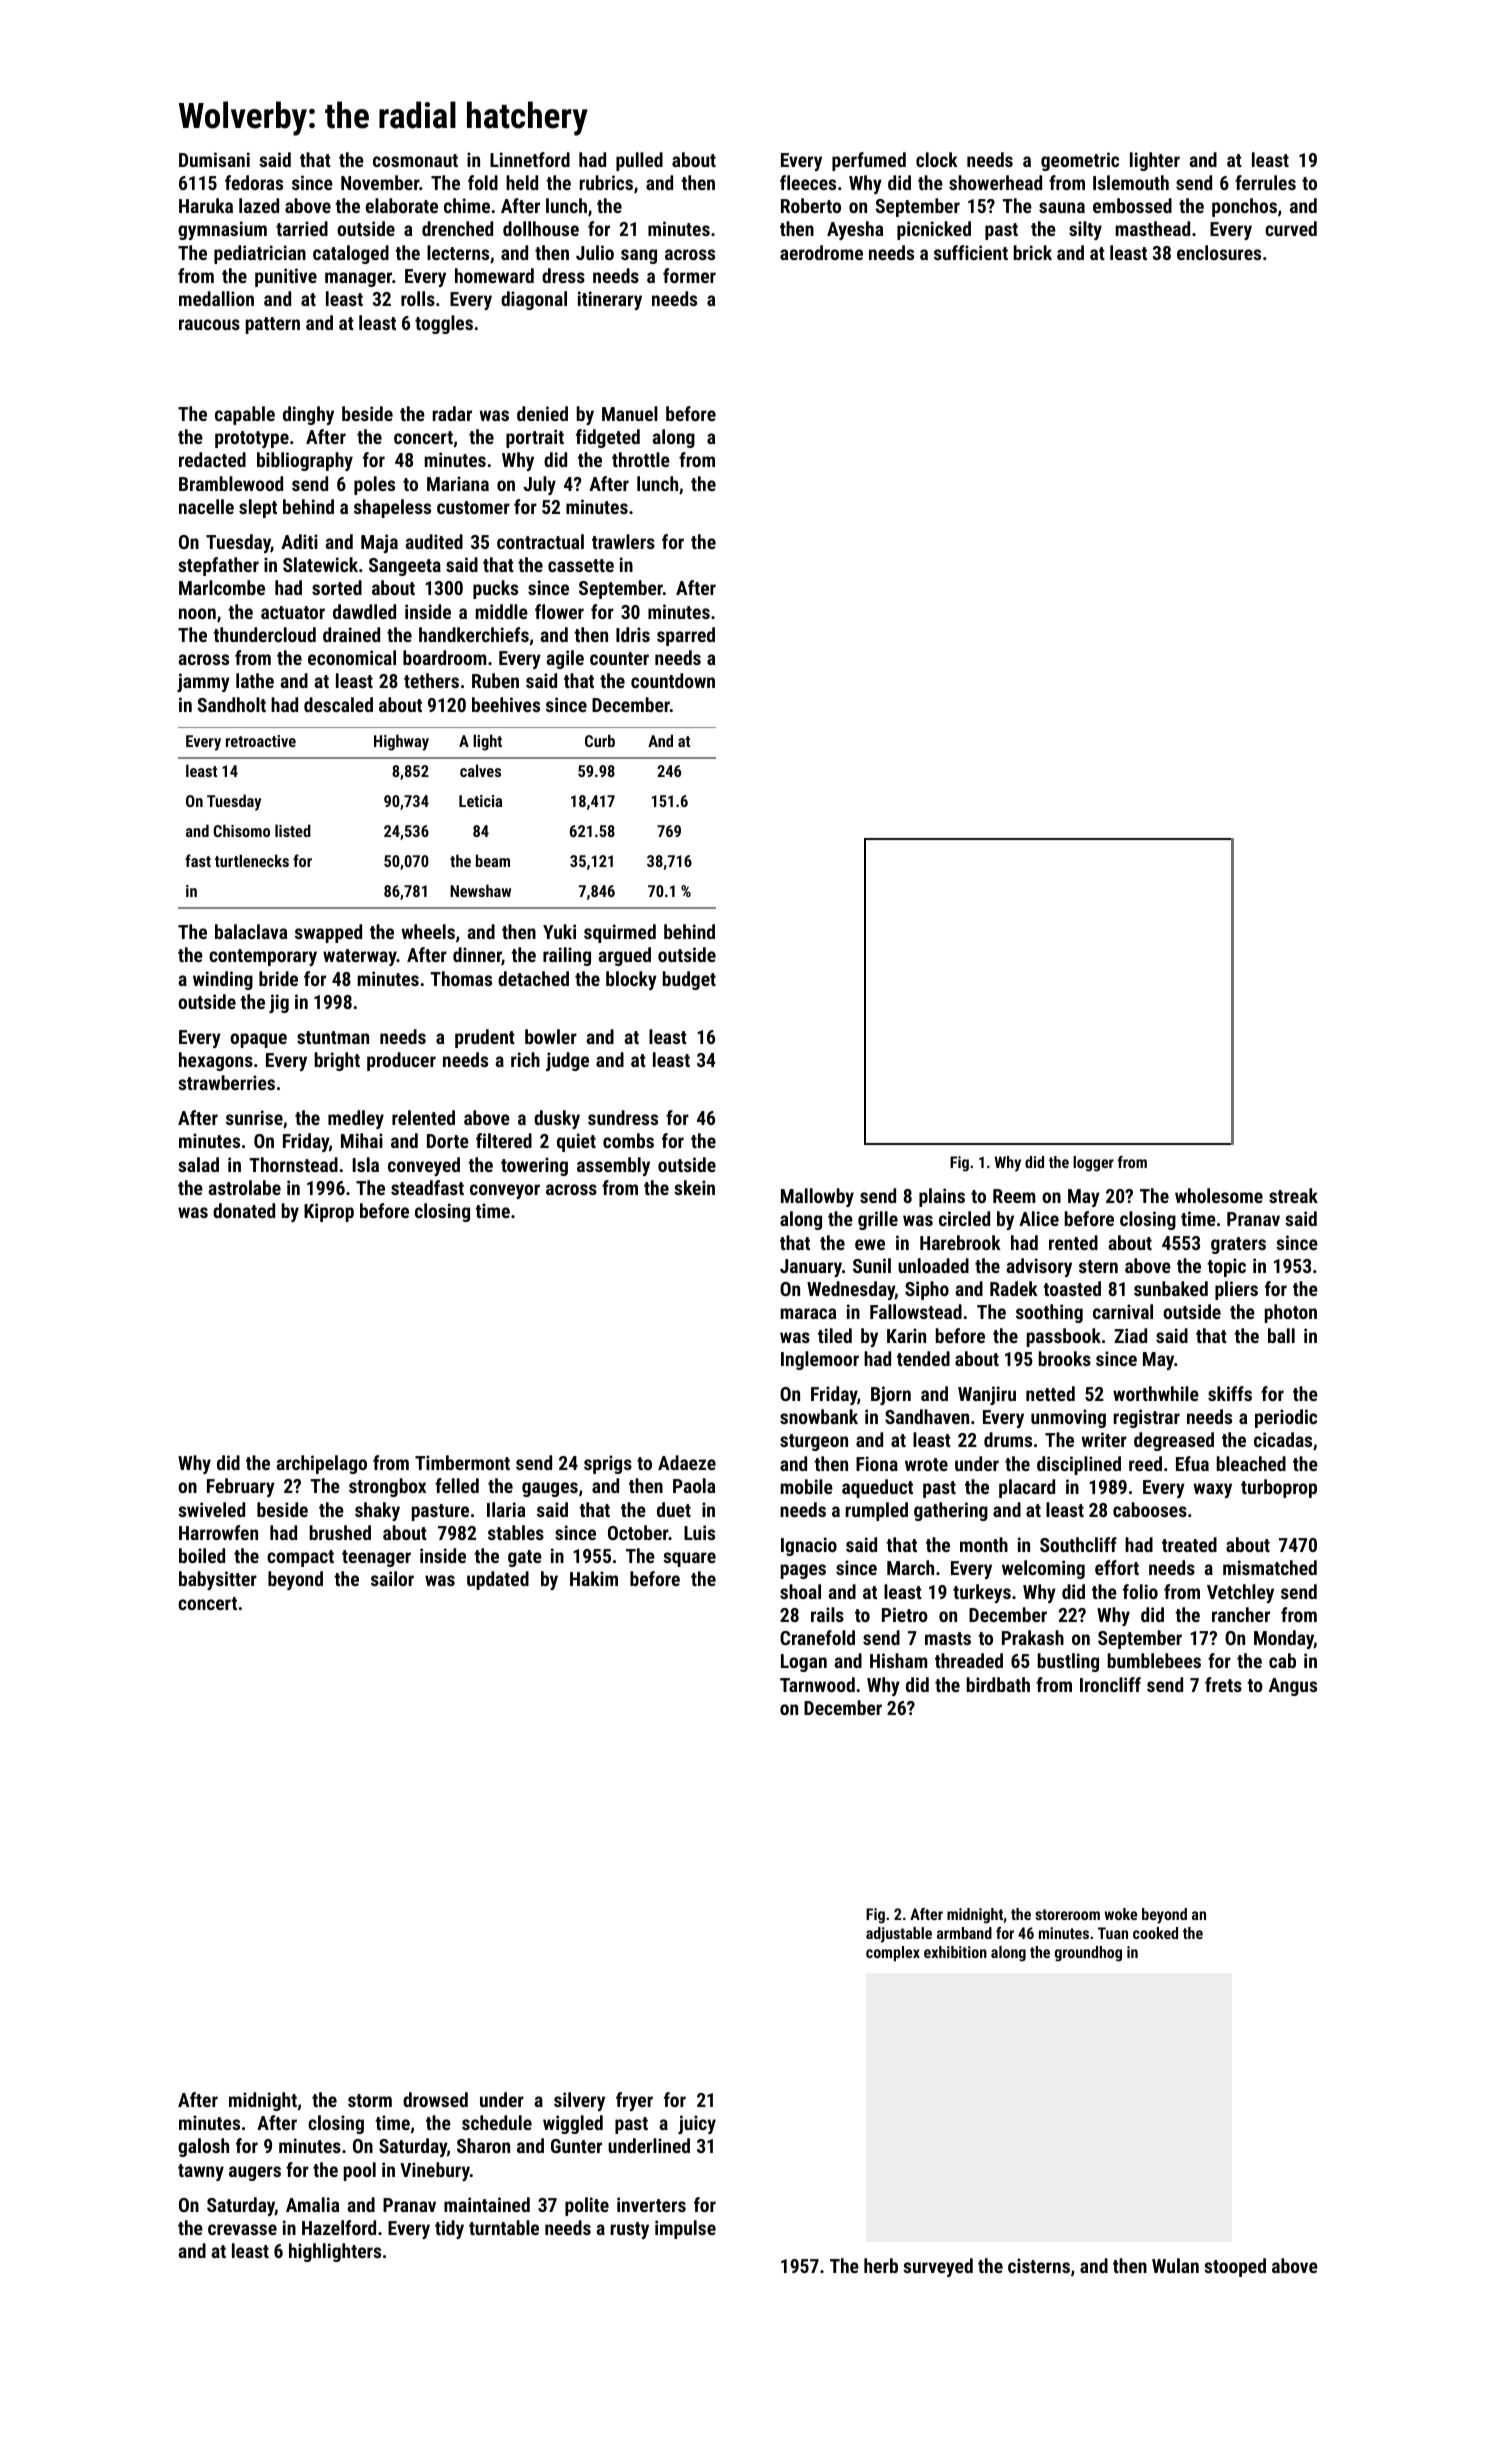 This screenshot has height=2464, width=1496. What do you see at coordinates (321, 1464) in the screenshot?
I see `archipelago` at bounding box center [321, 1464].
